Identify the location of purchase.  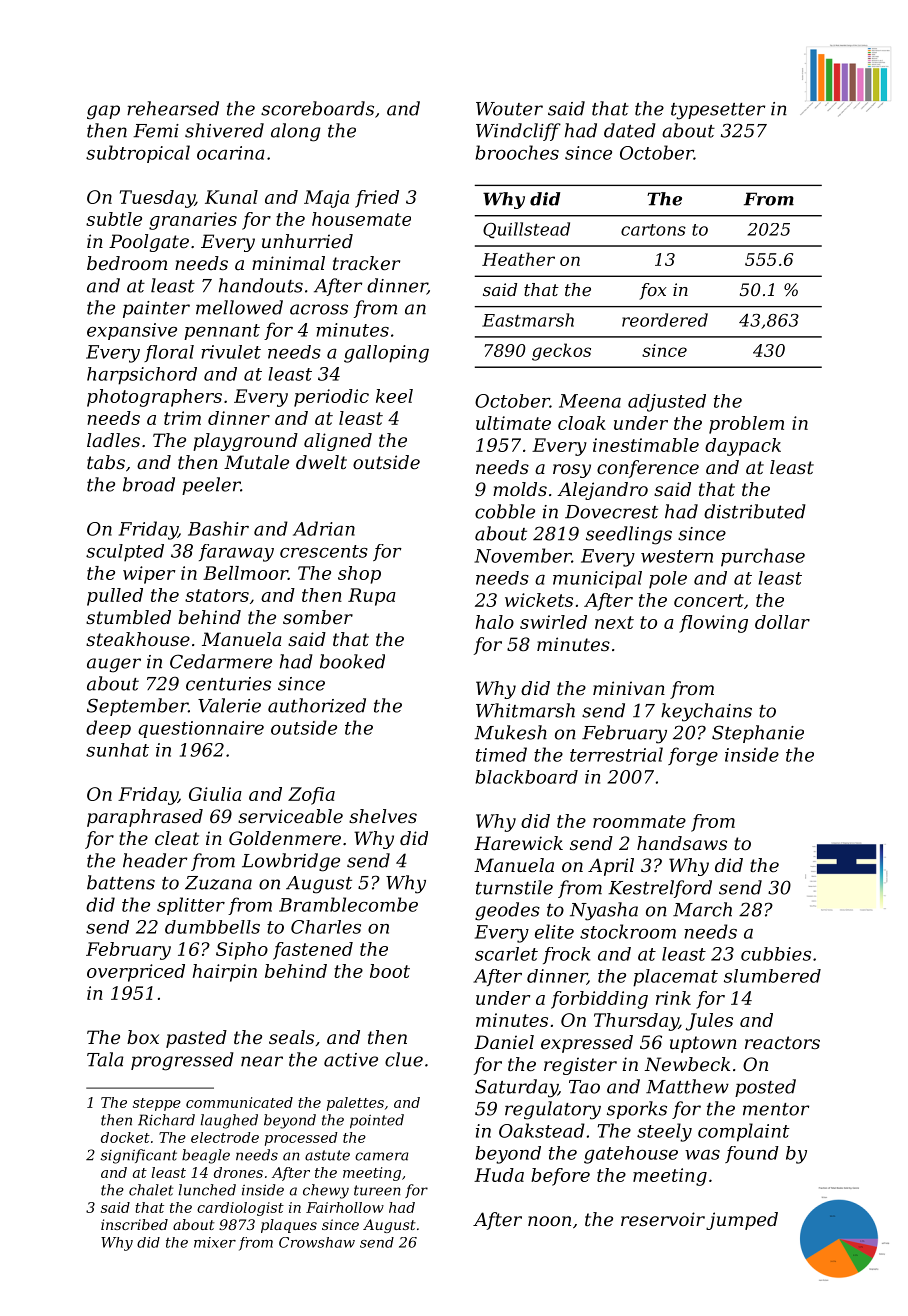
(763, 557).
